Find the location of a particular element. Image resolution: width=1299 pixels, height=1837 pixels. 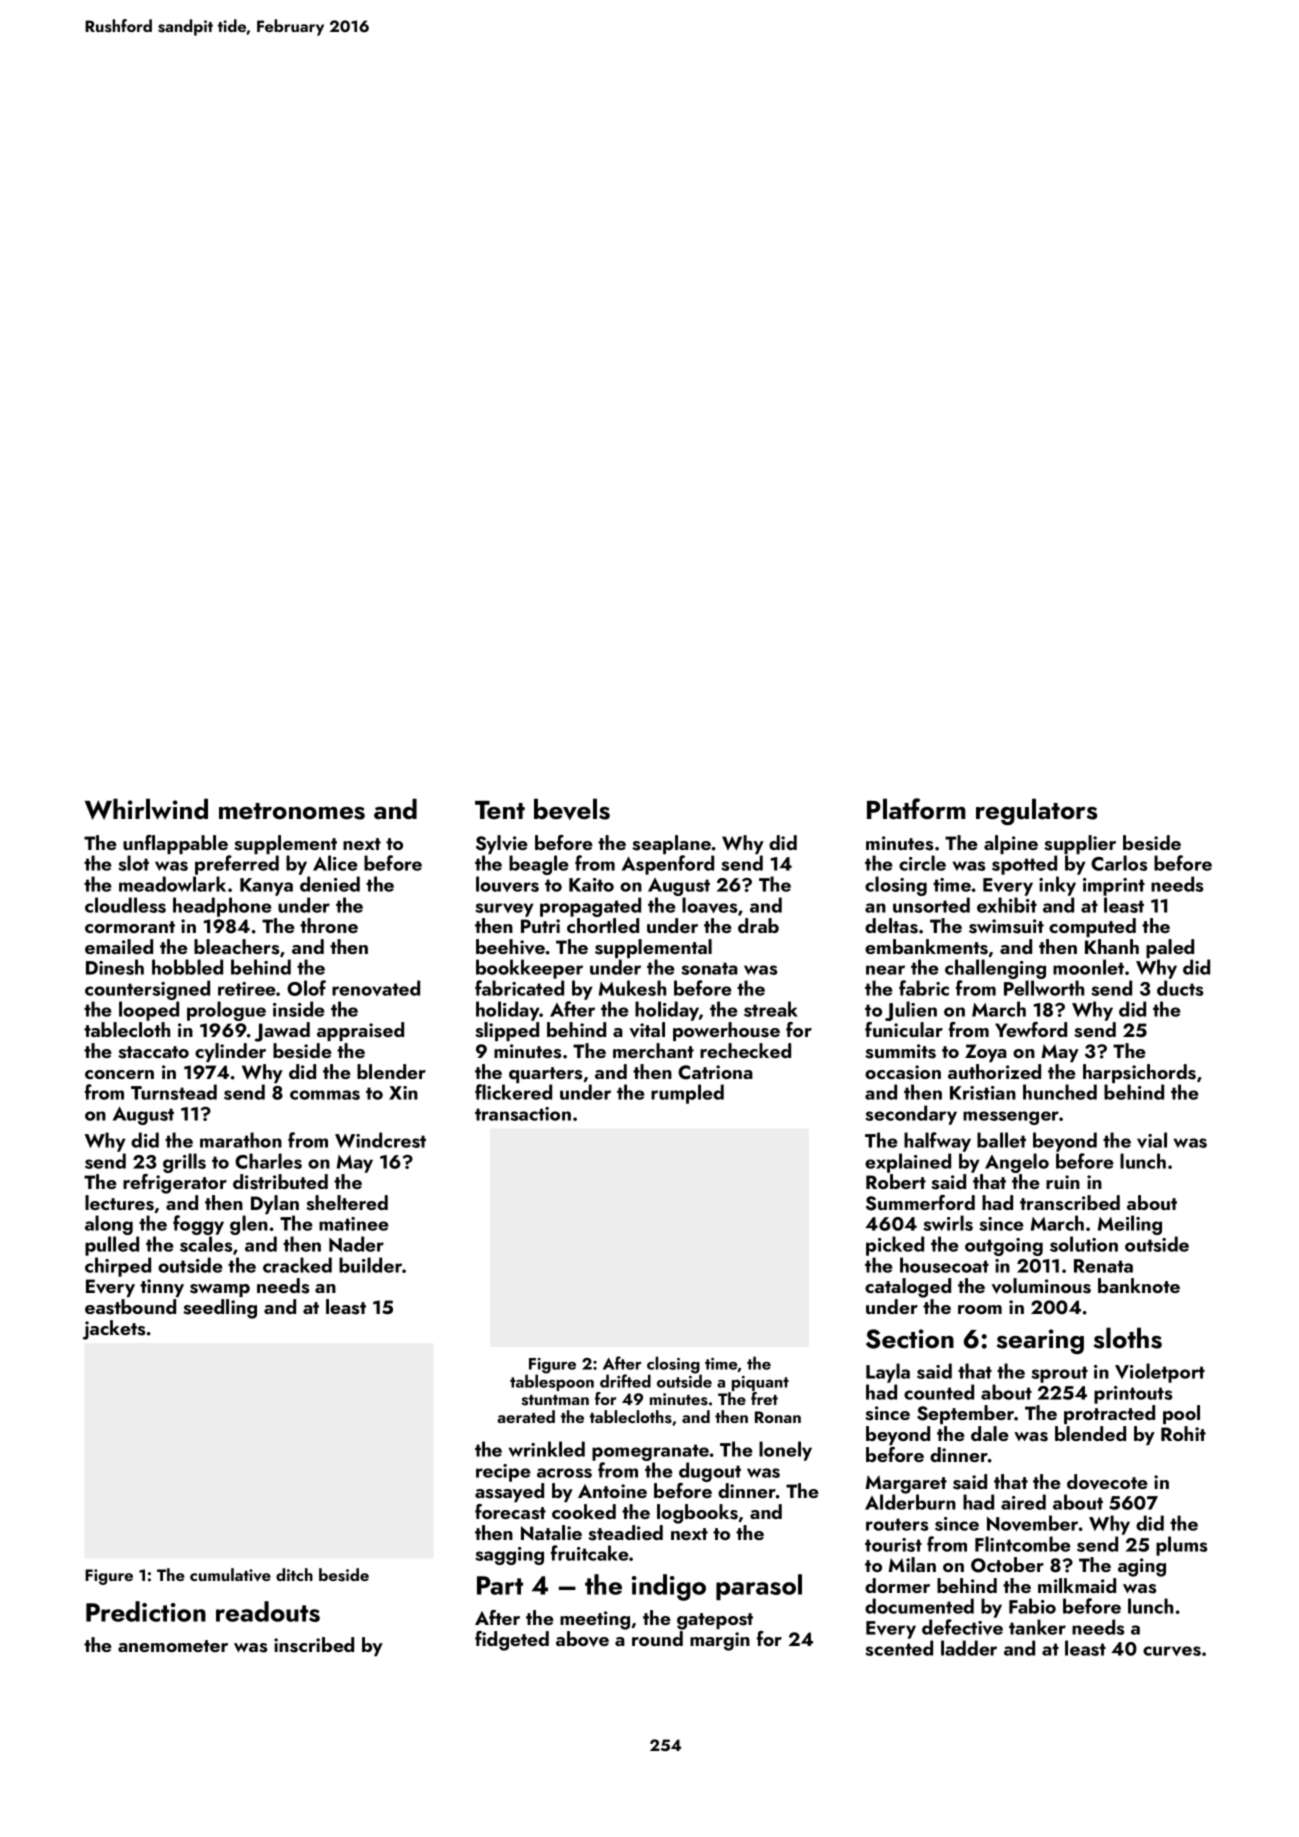

solution is located at coordinates (1084, 1244).
